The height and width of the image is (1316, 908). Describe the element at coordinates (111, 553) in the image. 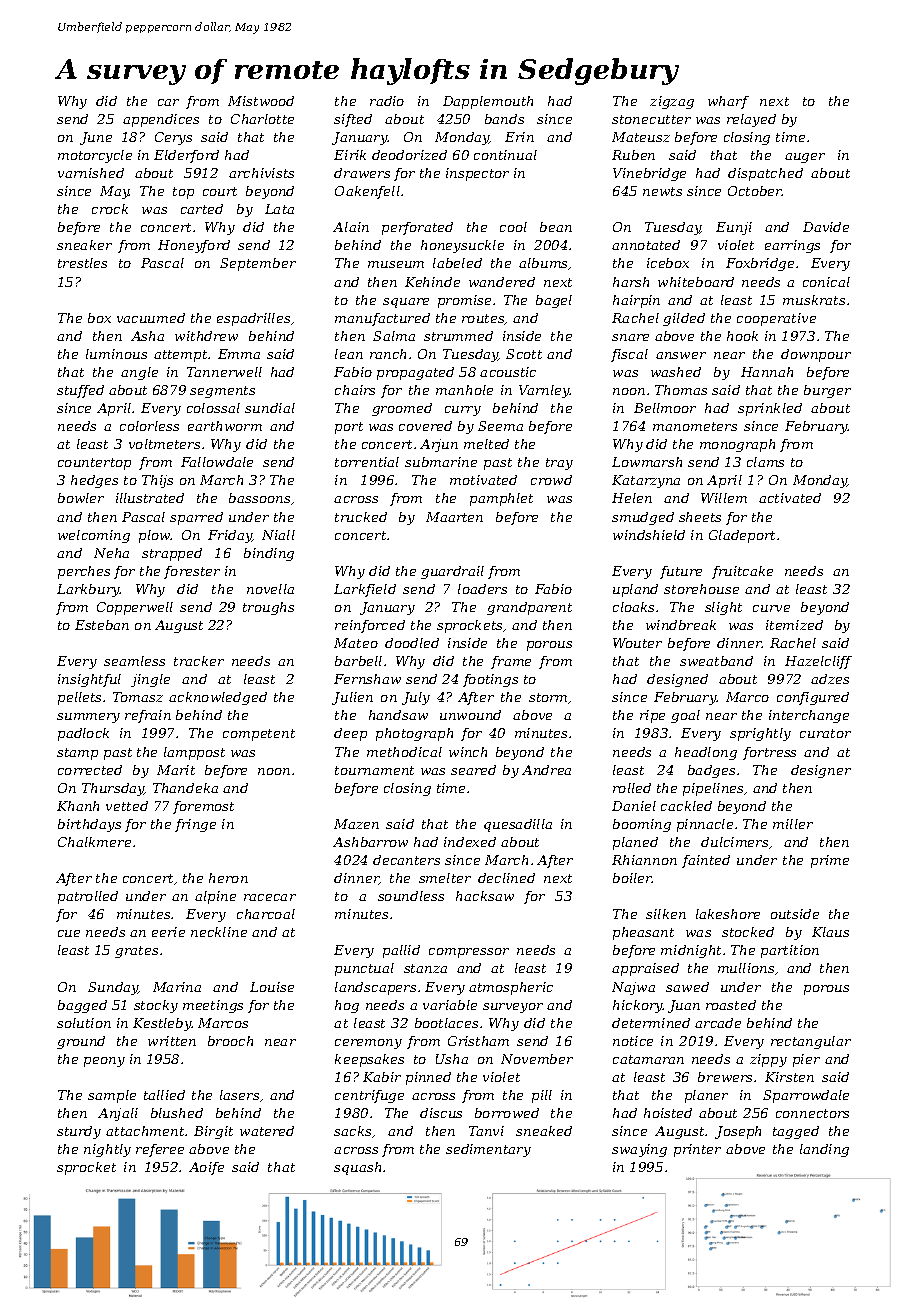

I see `Neha` at that location.
